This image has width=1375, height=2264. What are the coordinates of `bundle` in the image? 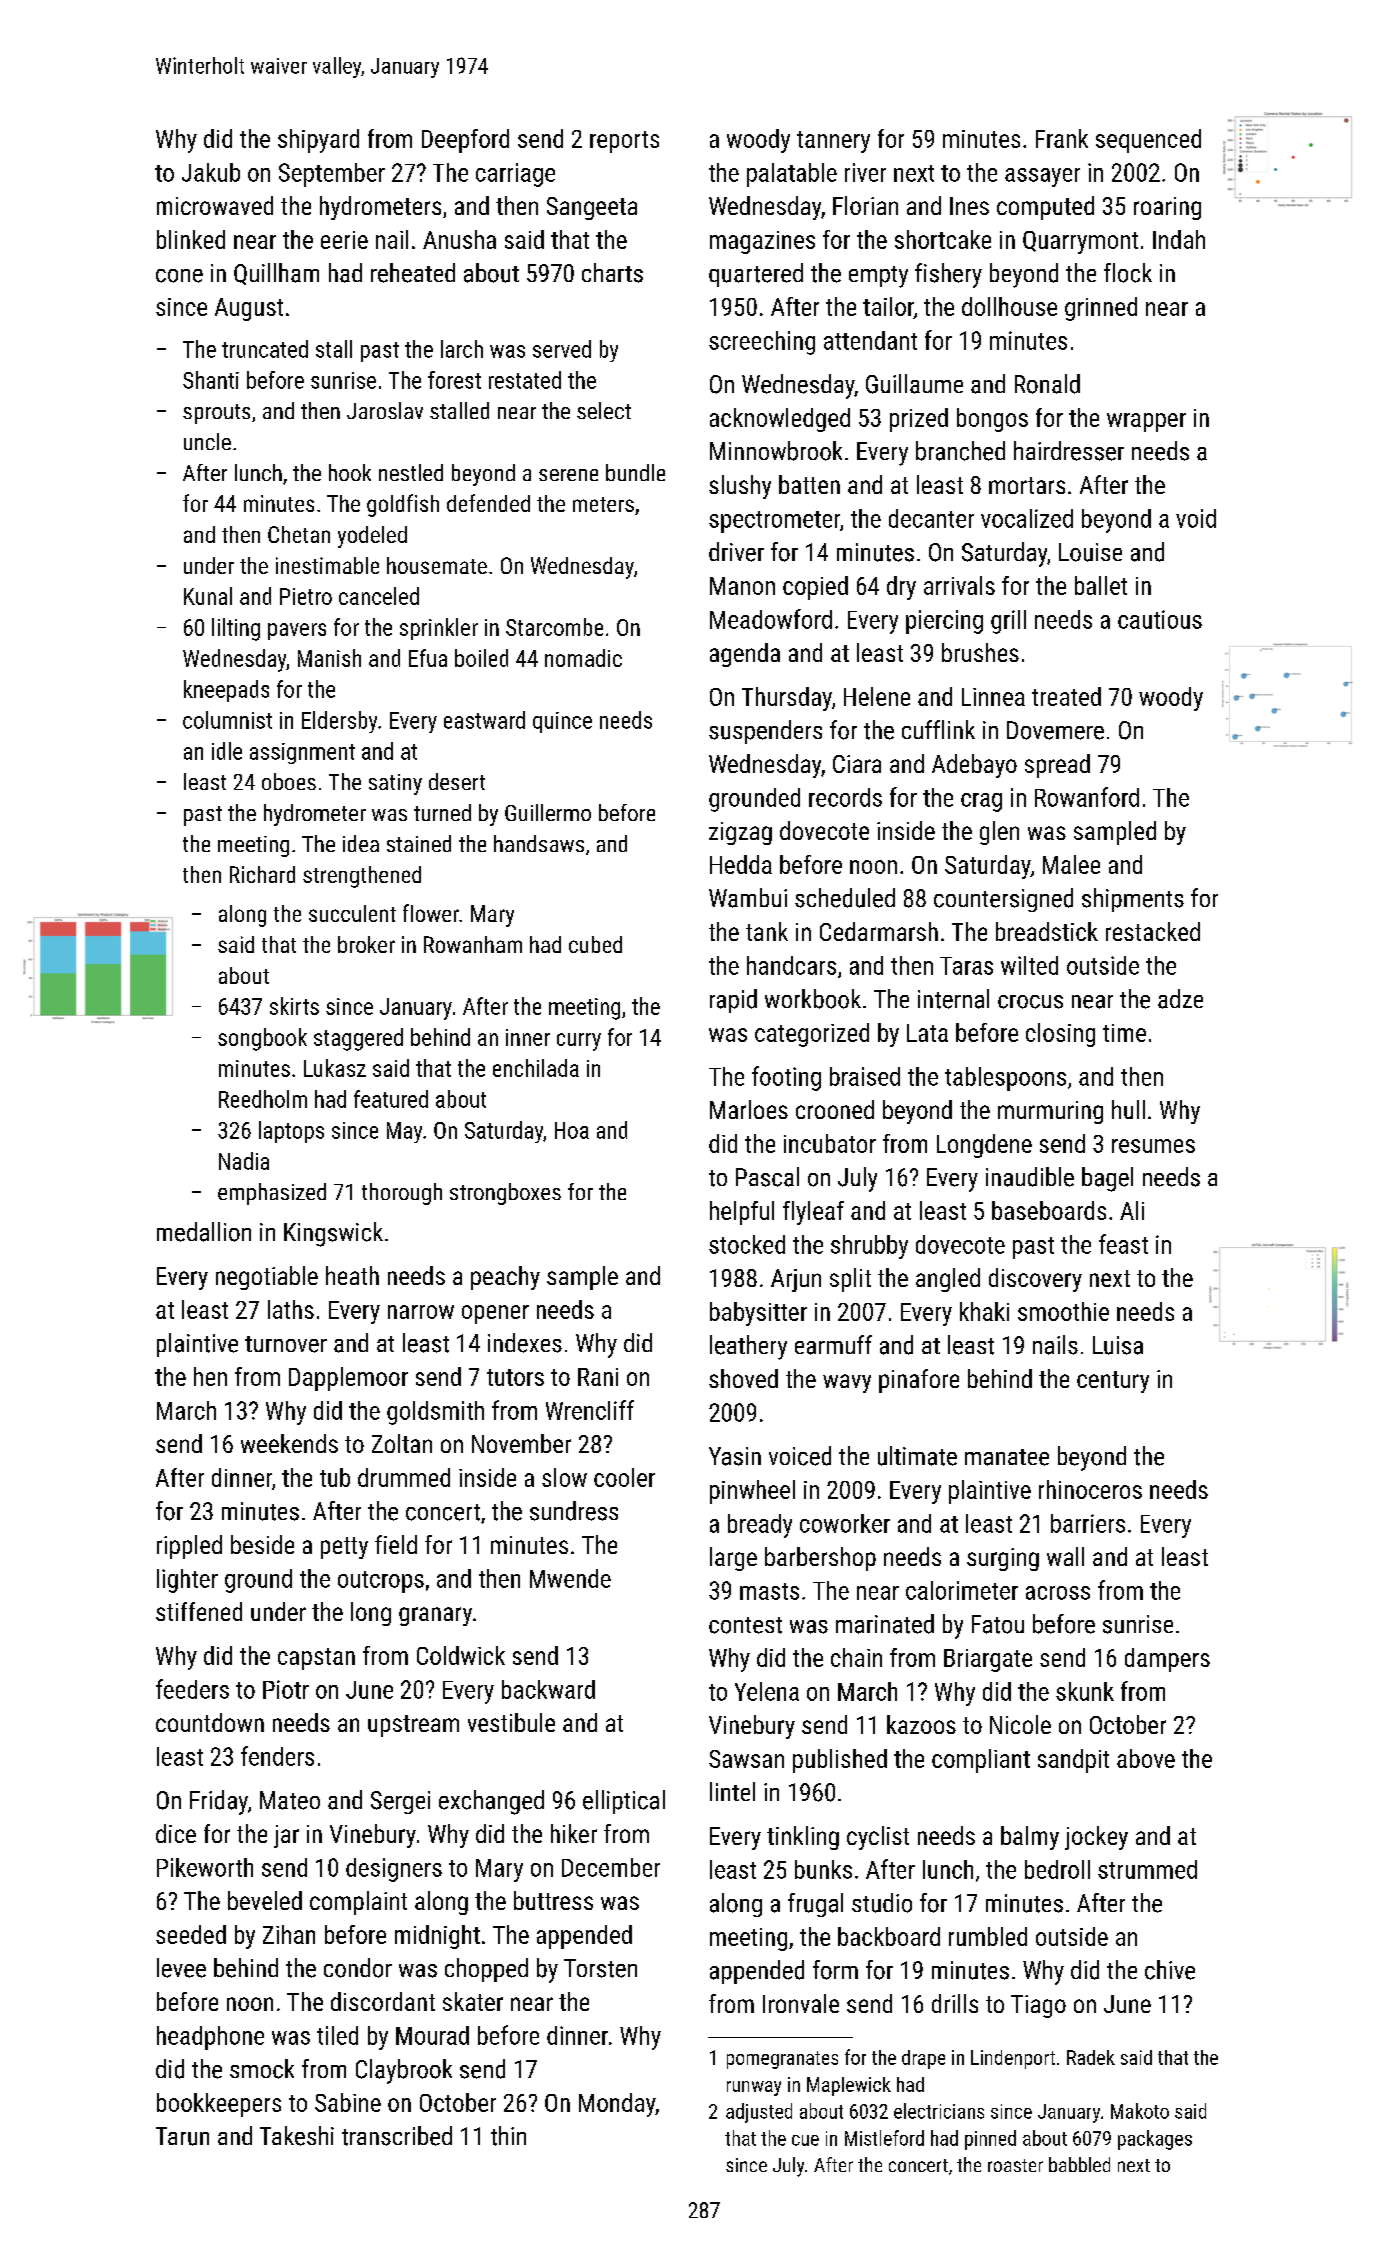 It's located at (635, 472).
